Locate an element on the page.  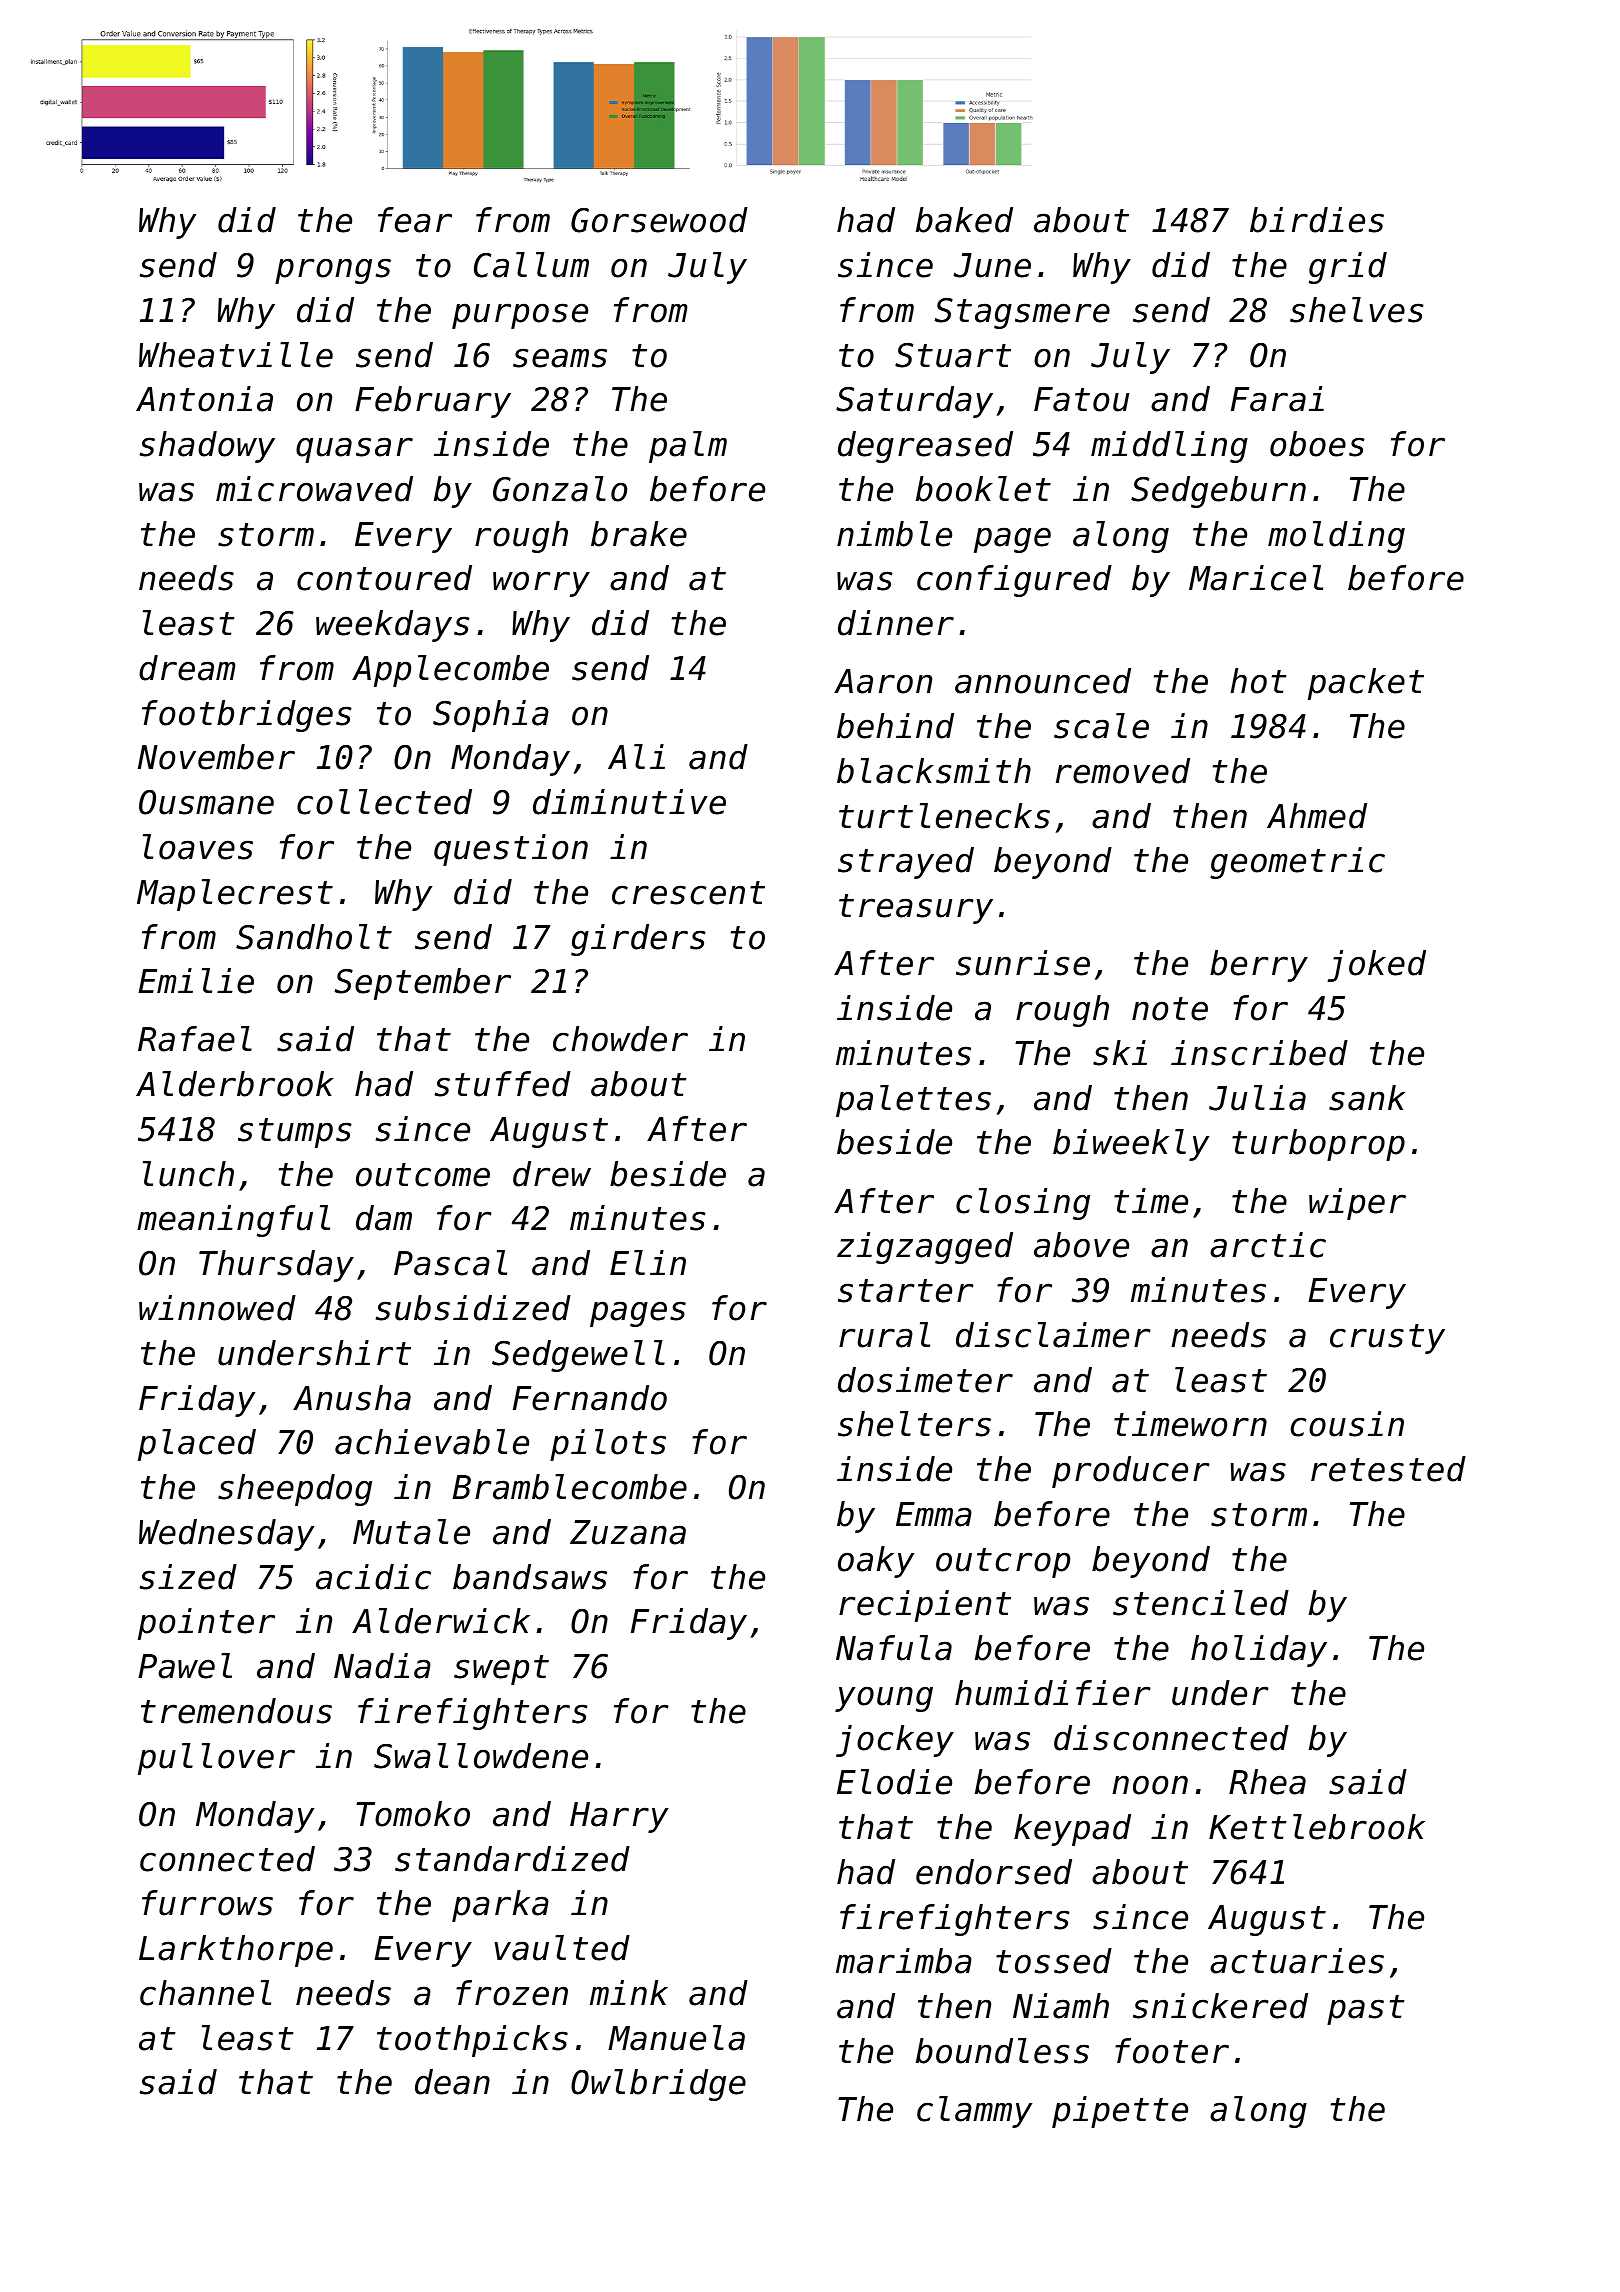
fear is located at coordinates (415, 220).
